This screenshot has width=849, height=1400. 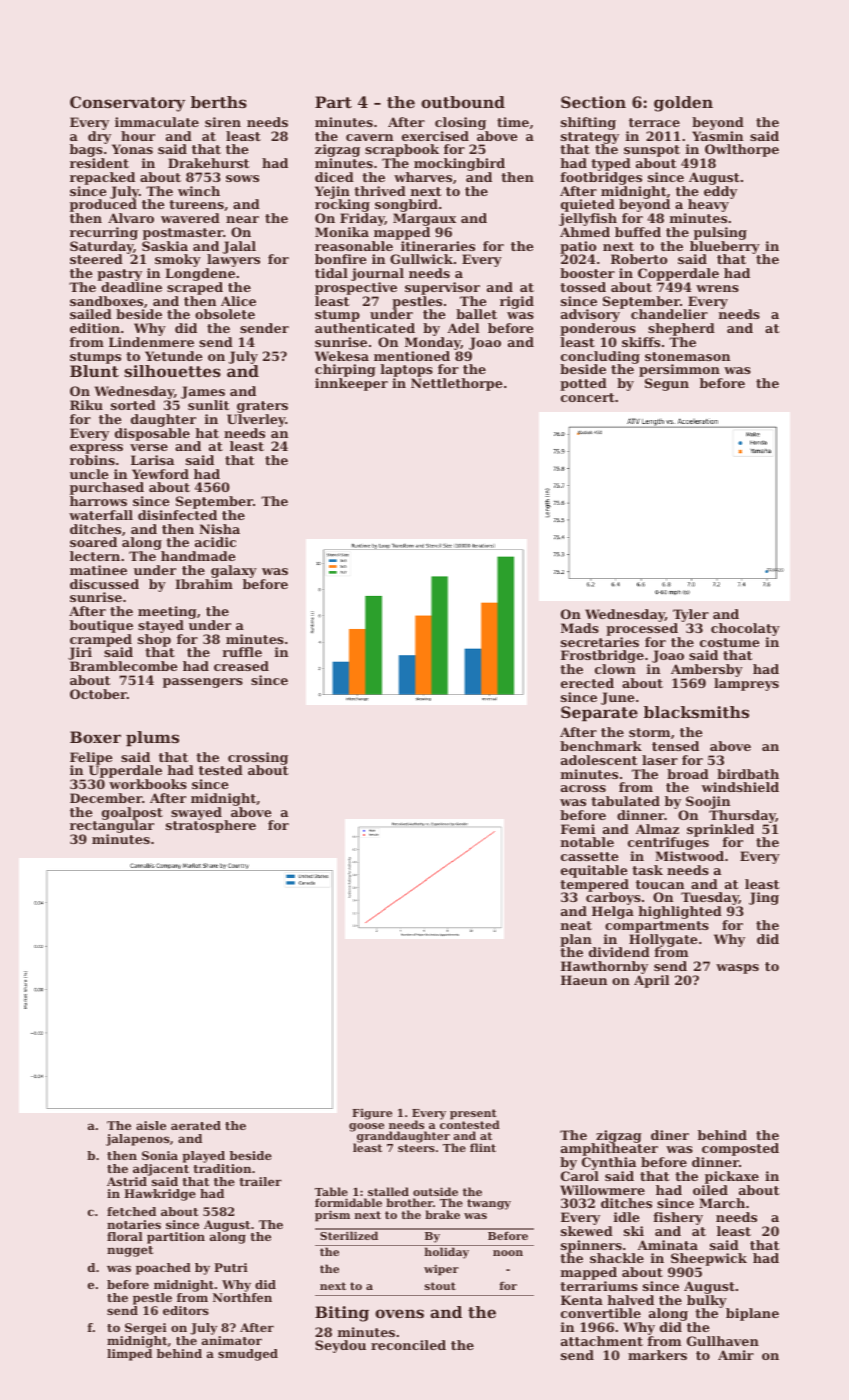 I want to click on benchmark, so click(x=601, y=746).
